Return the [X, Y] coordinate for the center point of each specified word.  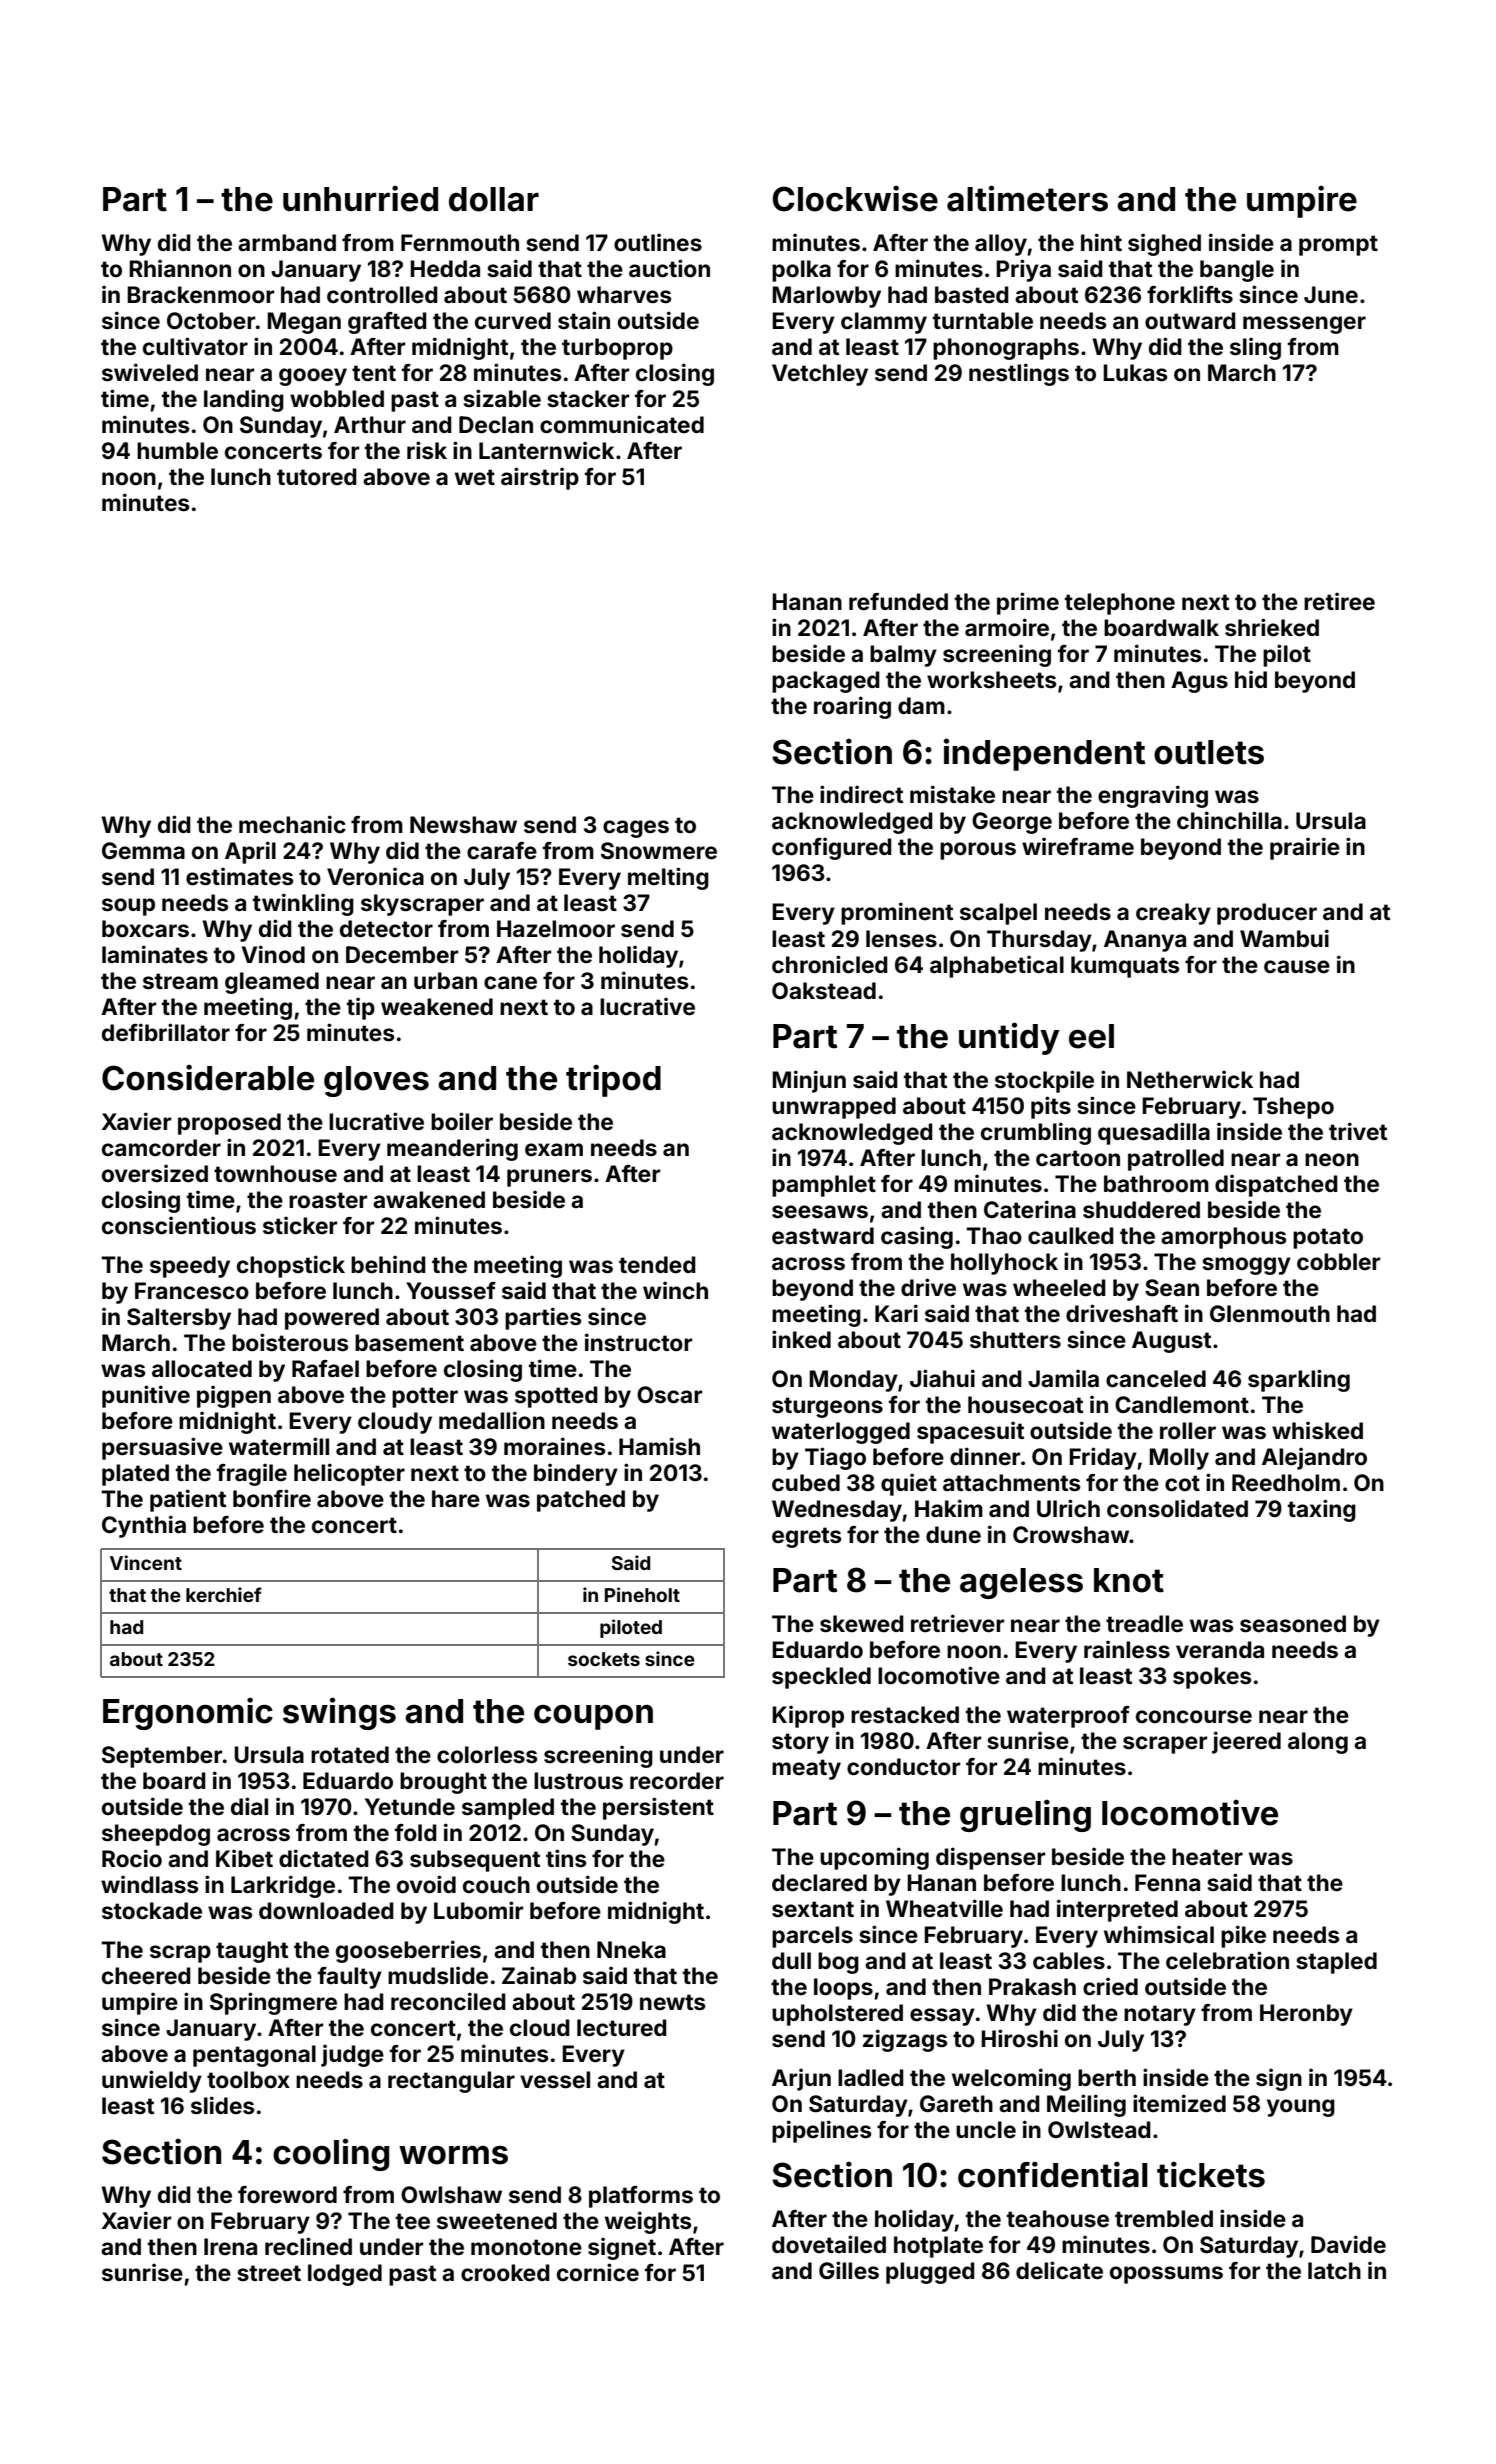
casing [917, 1237]
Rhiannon [180, 268]
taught [252, 1952]
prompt [1338, 245]
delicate [1059, 2270]
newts [672, 2002]
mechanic [292, 824]
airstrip [540, 478]
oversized [155, 1173]
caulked [1071, 1236]
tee [413, 2221]
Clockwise [855, 198]
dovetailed [829, 2244]
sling [1255, 348]
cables [1069, 1961]
